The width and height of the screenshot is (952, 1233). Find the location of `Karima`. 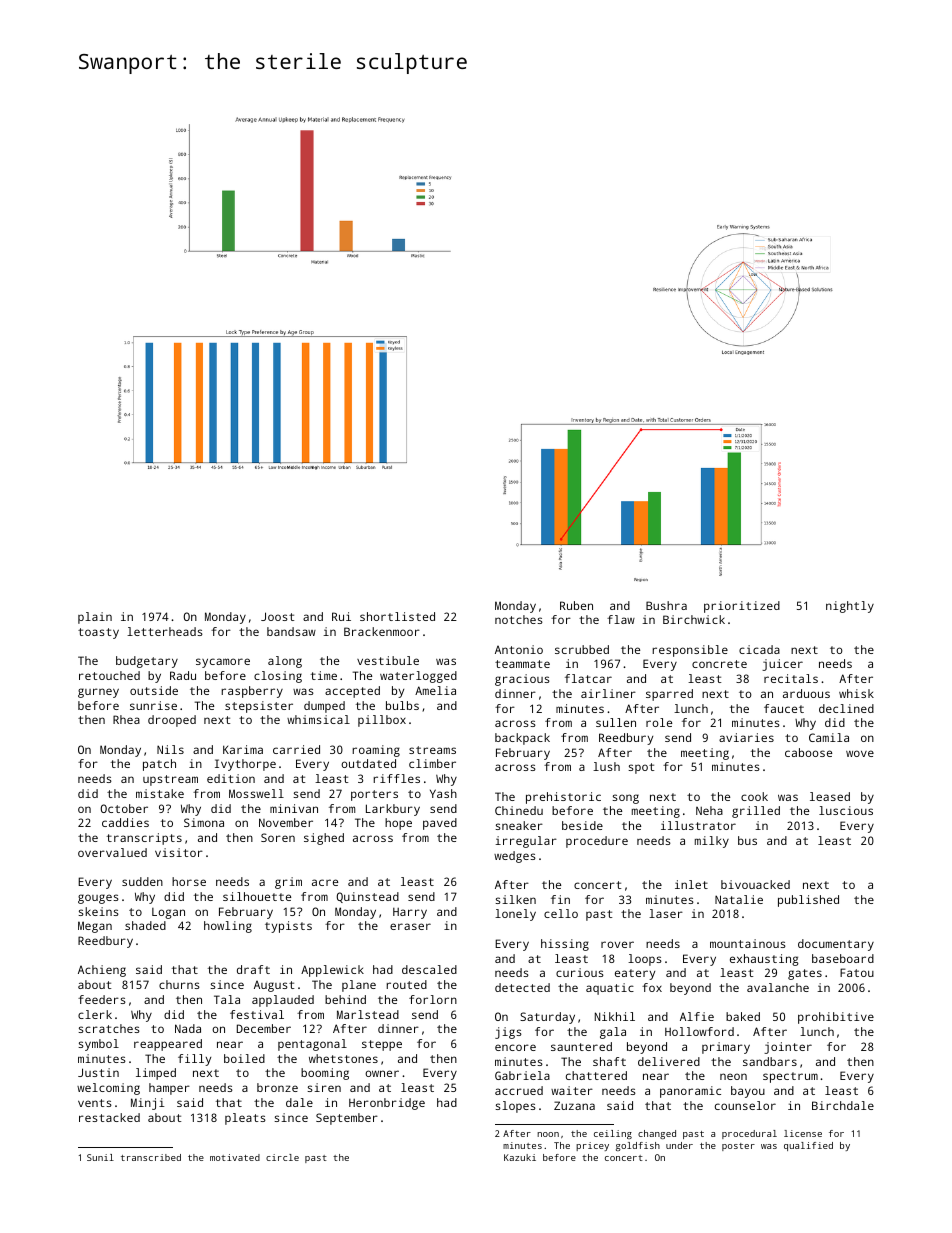

Karima is located at coordinates (243, 749).
